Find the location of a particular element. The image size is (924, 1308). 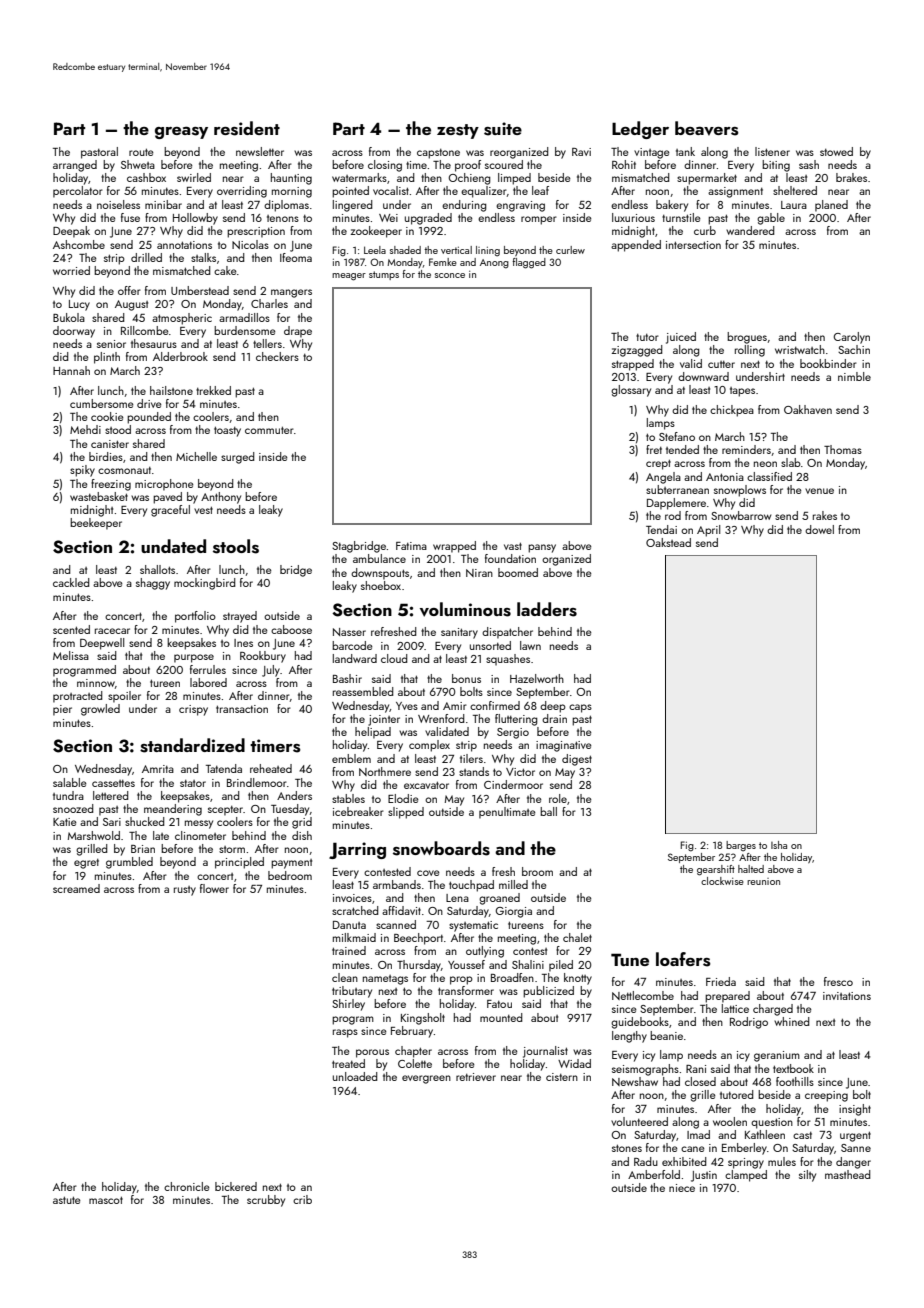

glossary is located at coordinates (631, 391).
